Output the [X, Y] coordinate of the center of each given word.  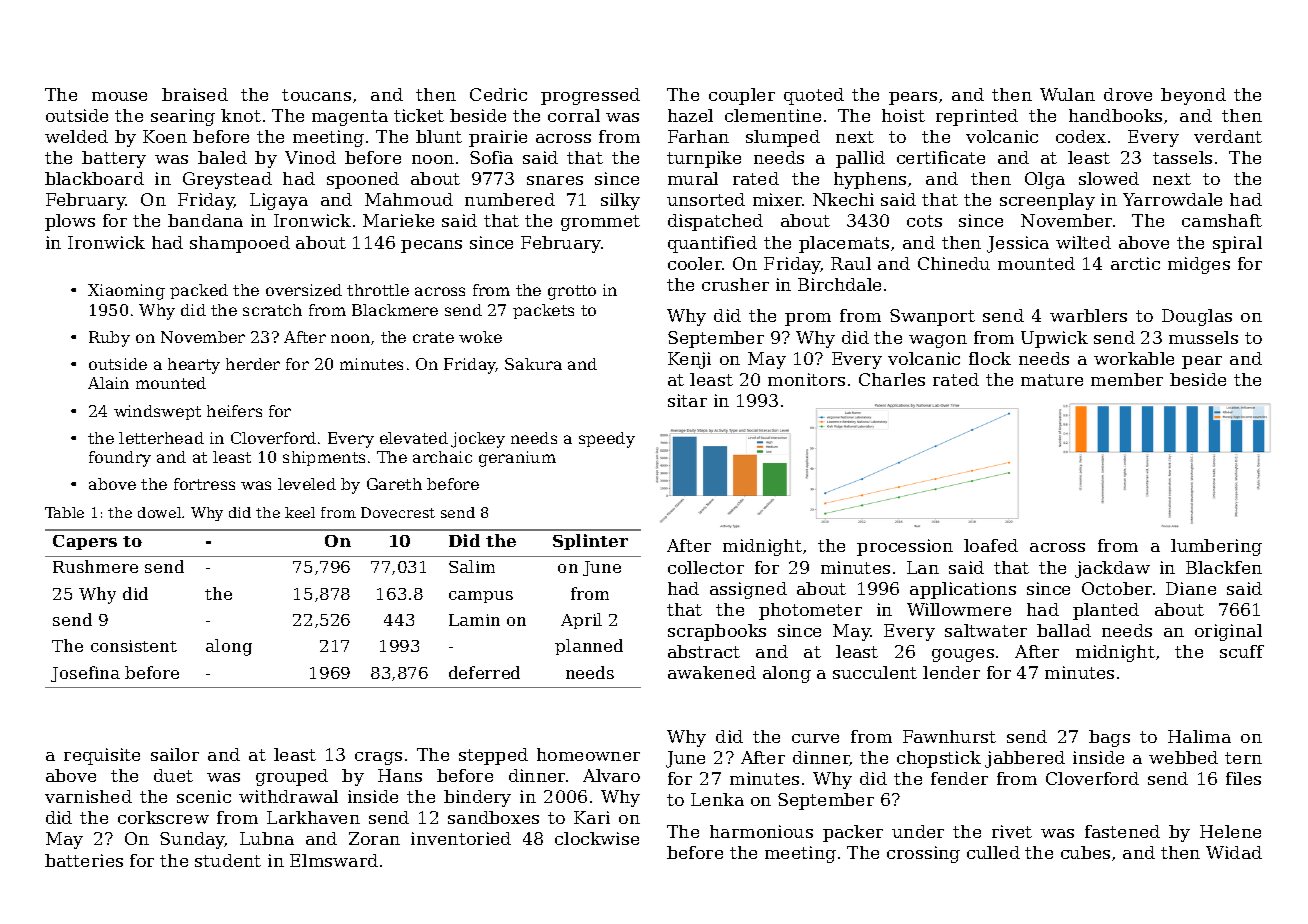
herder [253, 364]
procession [905, 547]
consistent [134, 646]
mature [1052, 380]
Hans [400, 775]
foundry [120, 459]
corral [574, 115]
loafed [991, 545]
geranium [517, 459]
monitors [806, 379]
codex [1081, 136]
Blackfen [1224, 567]
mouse [119, 96]
